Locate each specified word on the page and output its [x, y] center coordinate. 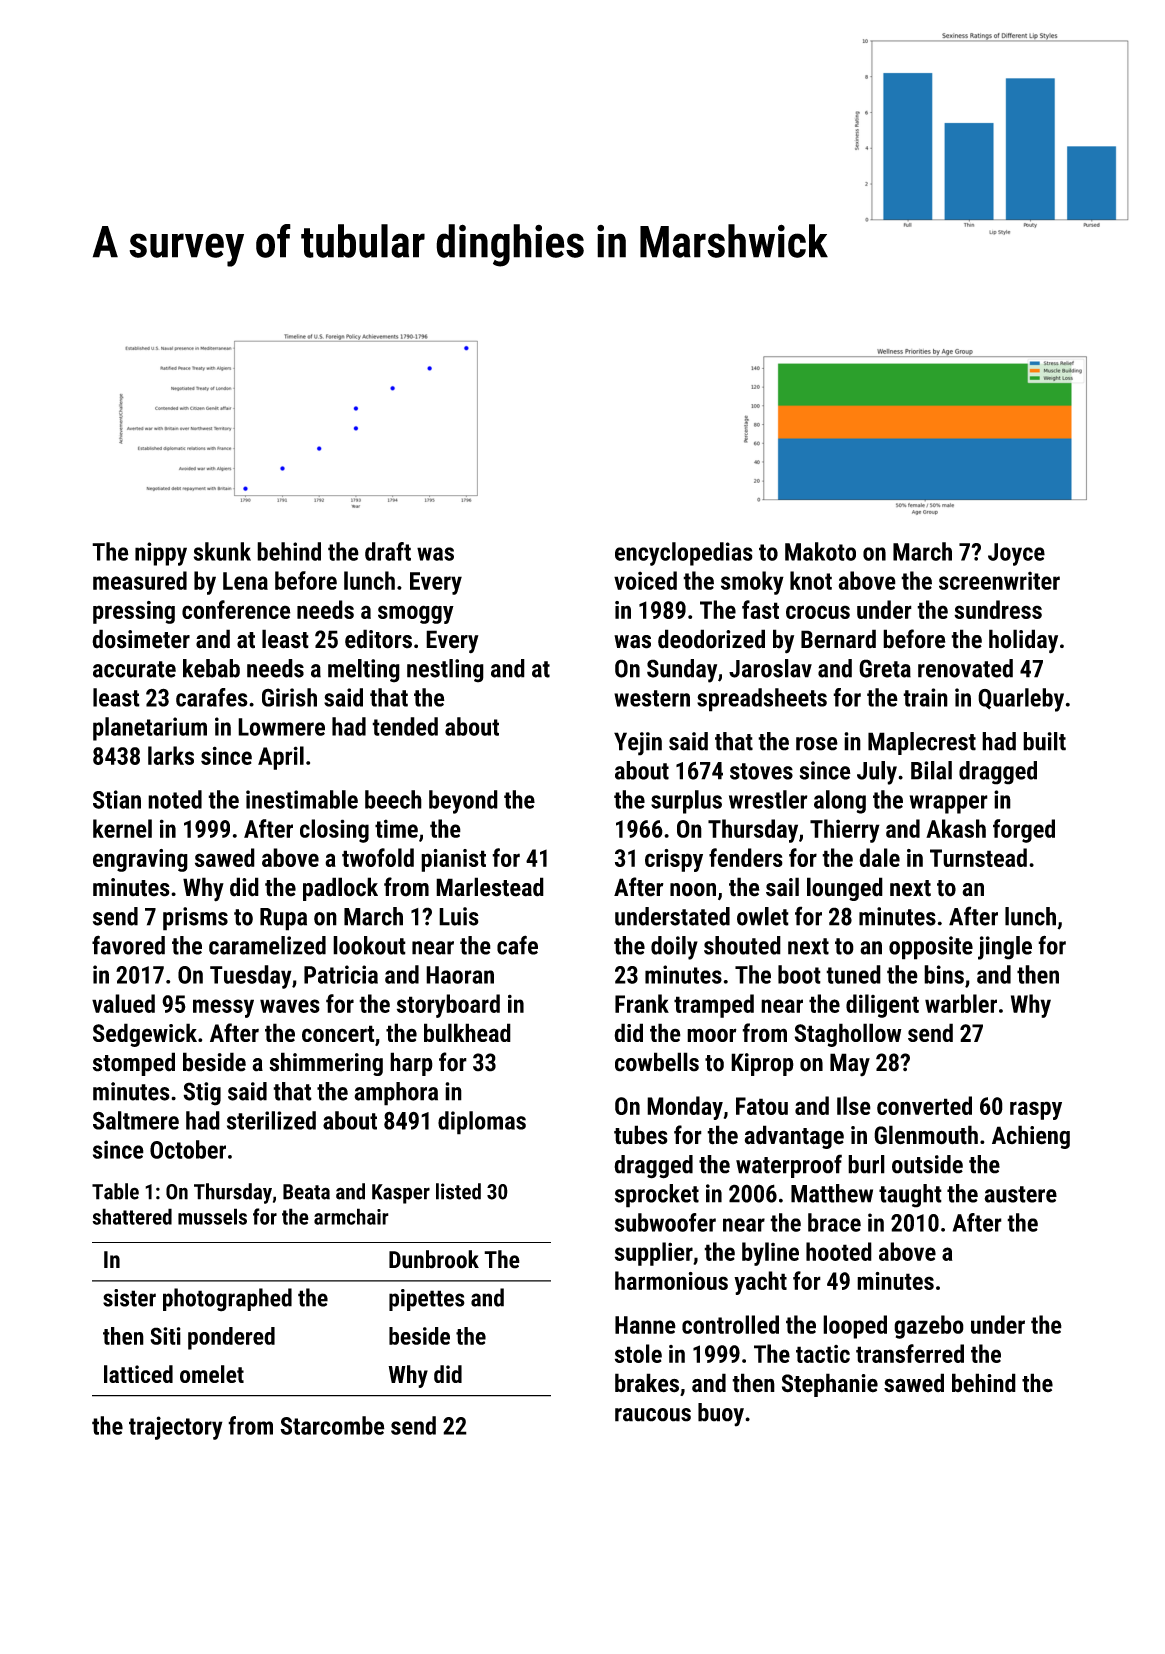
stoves [761, 771]
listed [458, 1191]
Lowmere [281, 727]
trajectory [176, 1428]
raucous [653, 1415]
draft [388, 551]
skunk [222, 551]
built [1044, 741]
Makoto [820, 551]
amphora [396, 1094]
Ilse [854, 1105]
